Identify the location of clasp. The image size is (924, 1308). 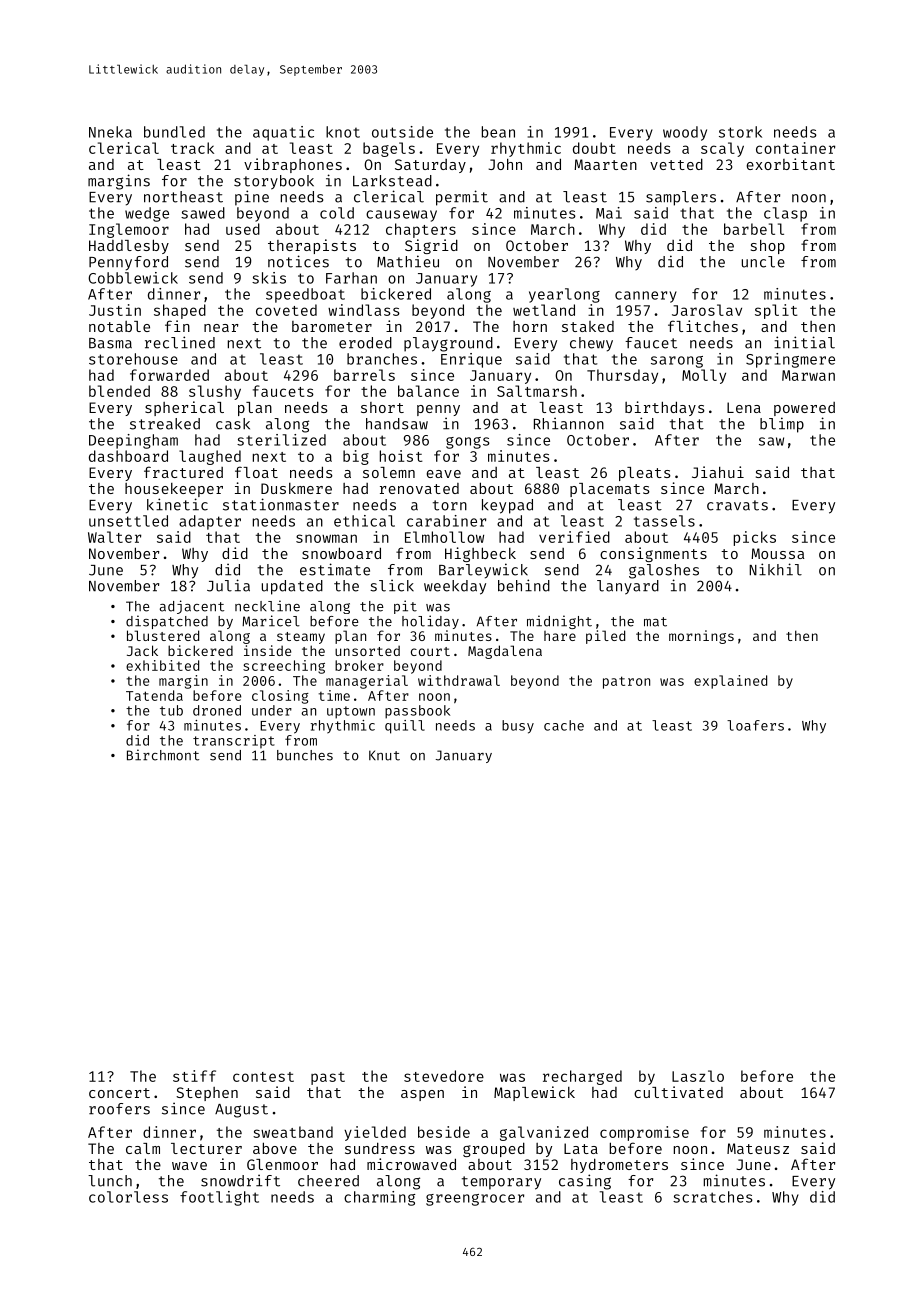
(785, 214).
